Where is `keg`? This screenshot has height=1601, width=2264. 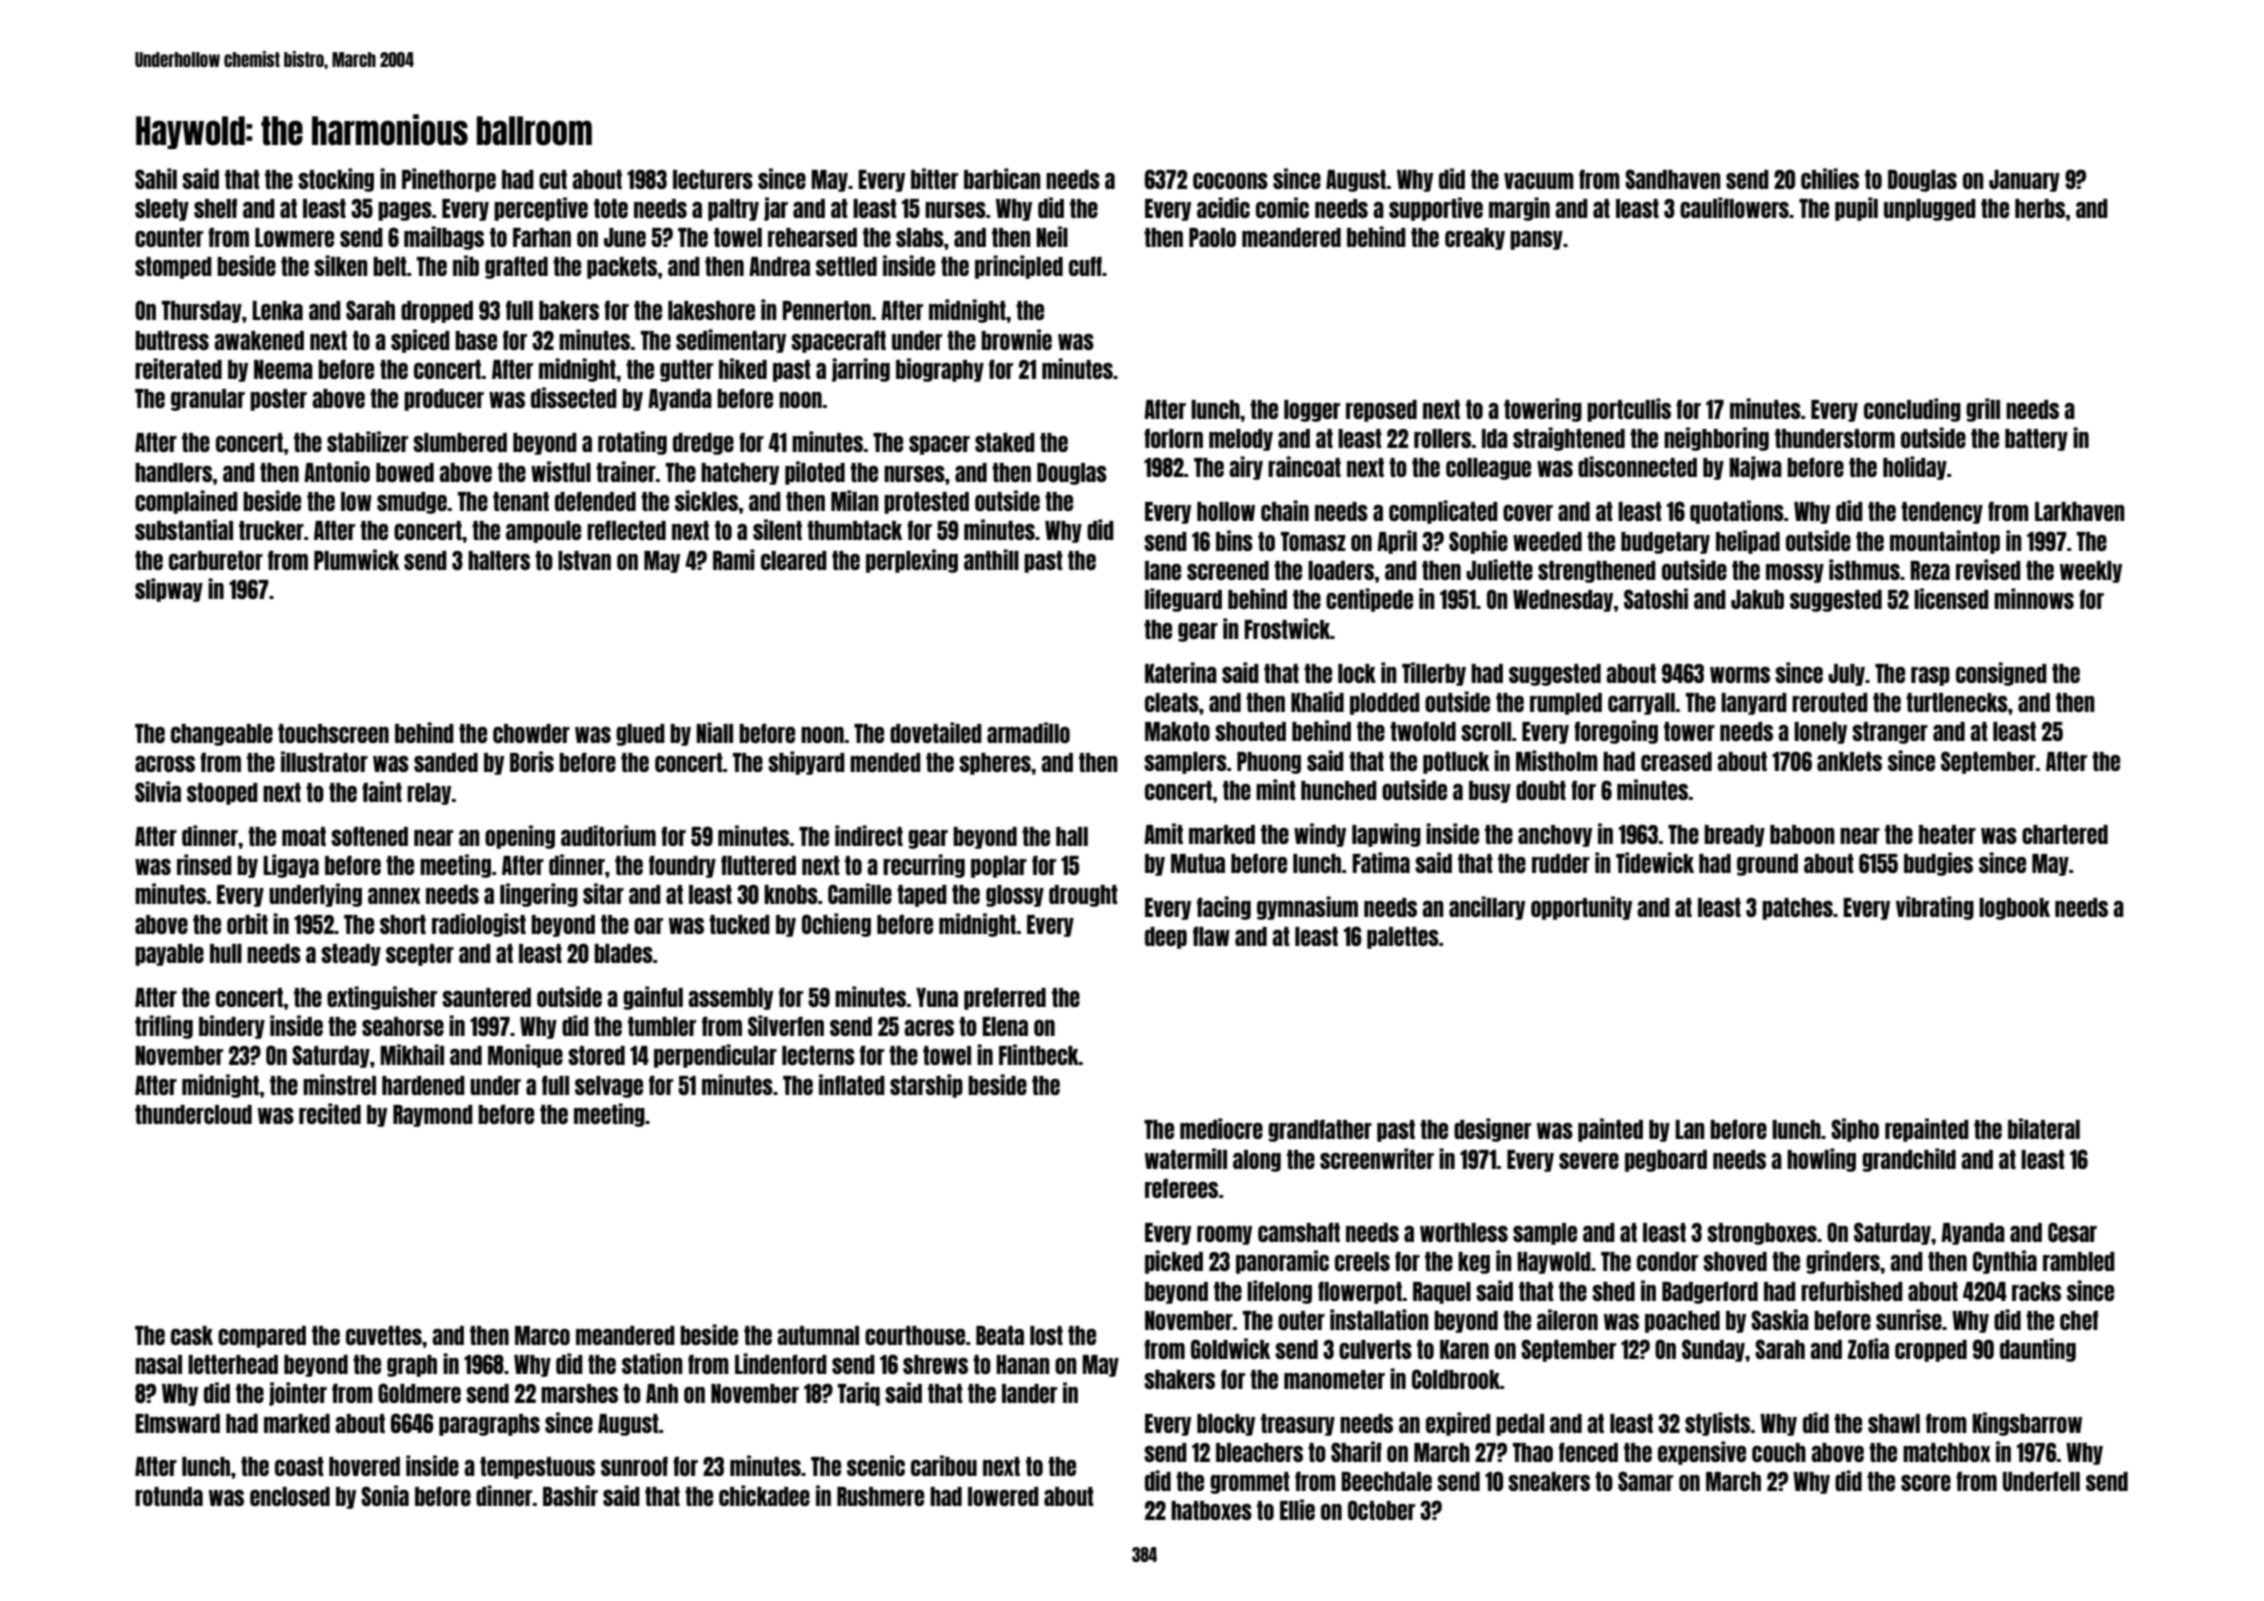 keg is located at coordinates (1474, 1263).
